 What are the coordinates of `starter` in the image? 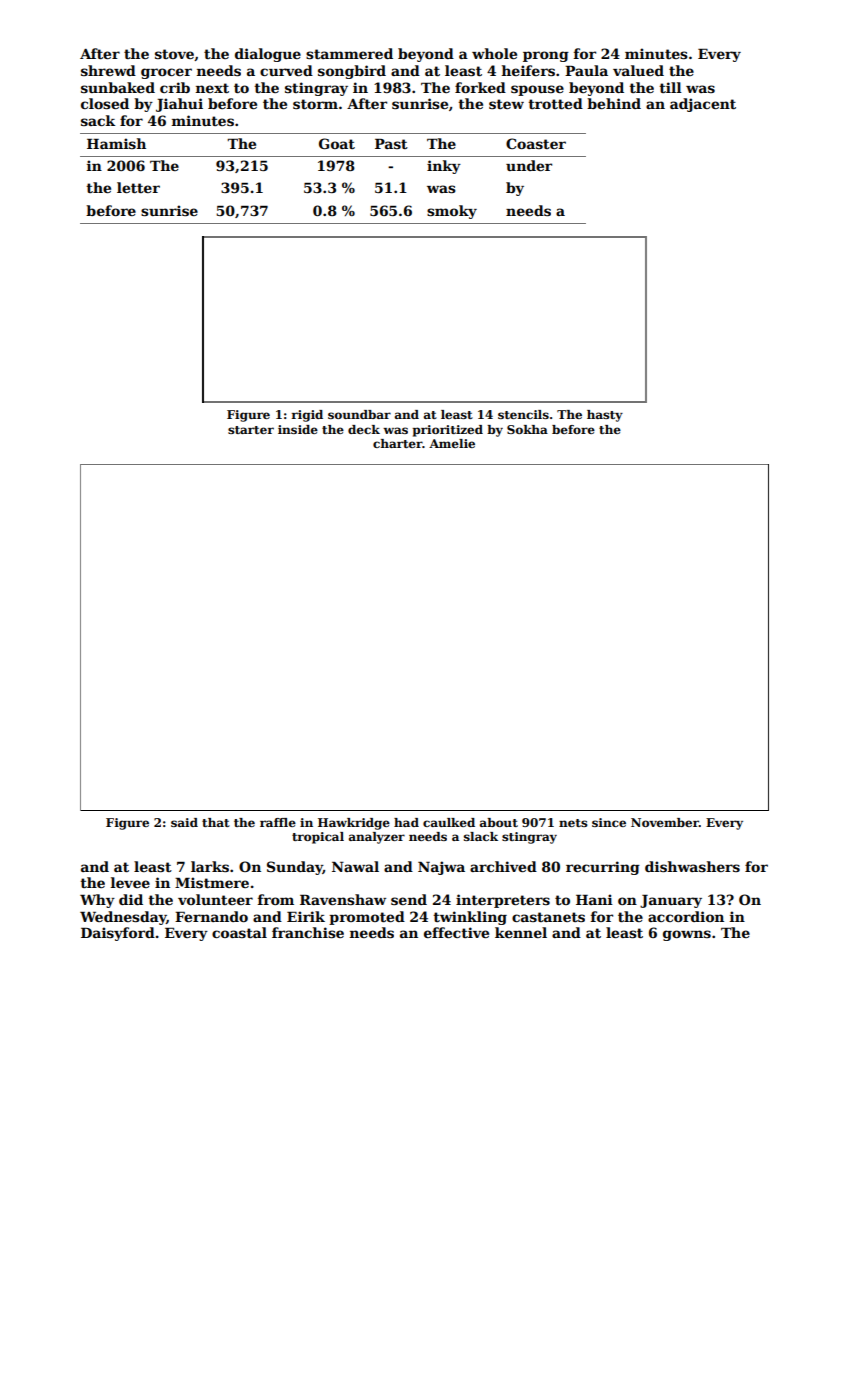 It's located at (251, 430).
